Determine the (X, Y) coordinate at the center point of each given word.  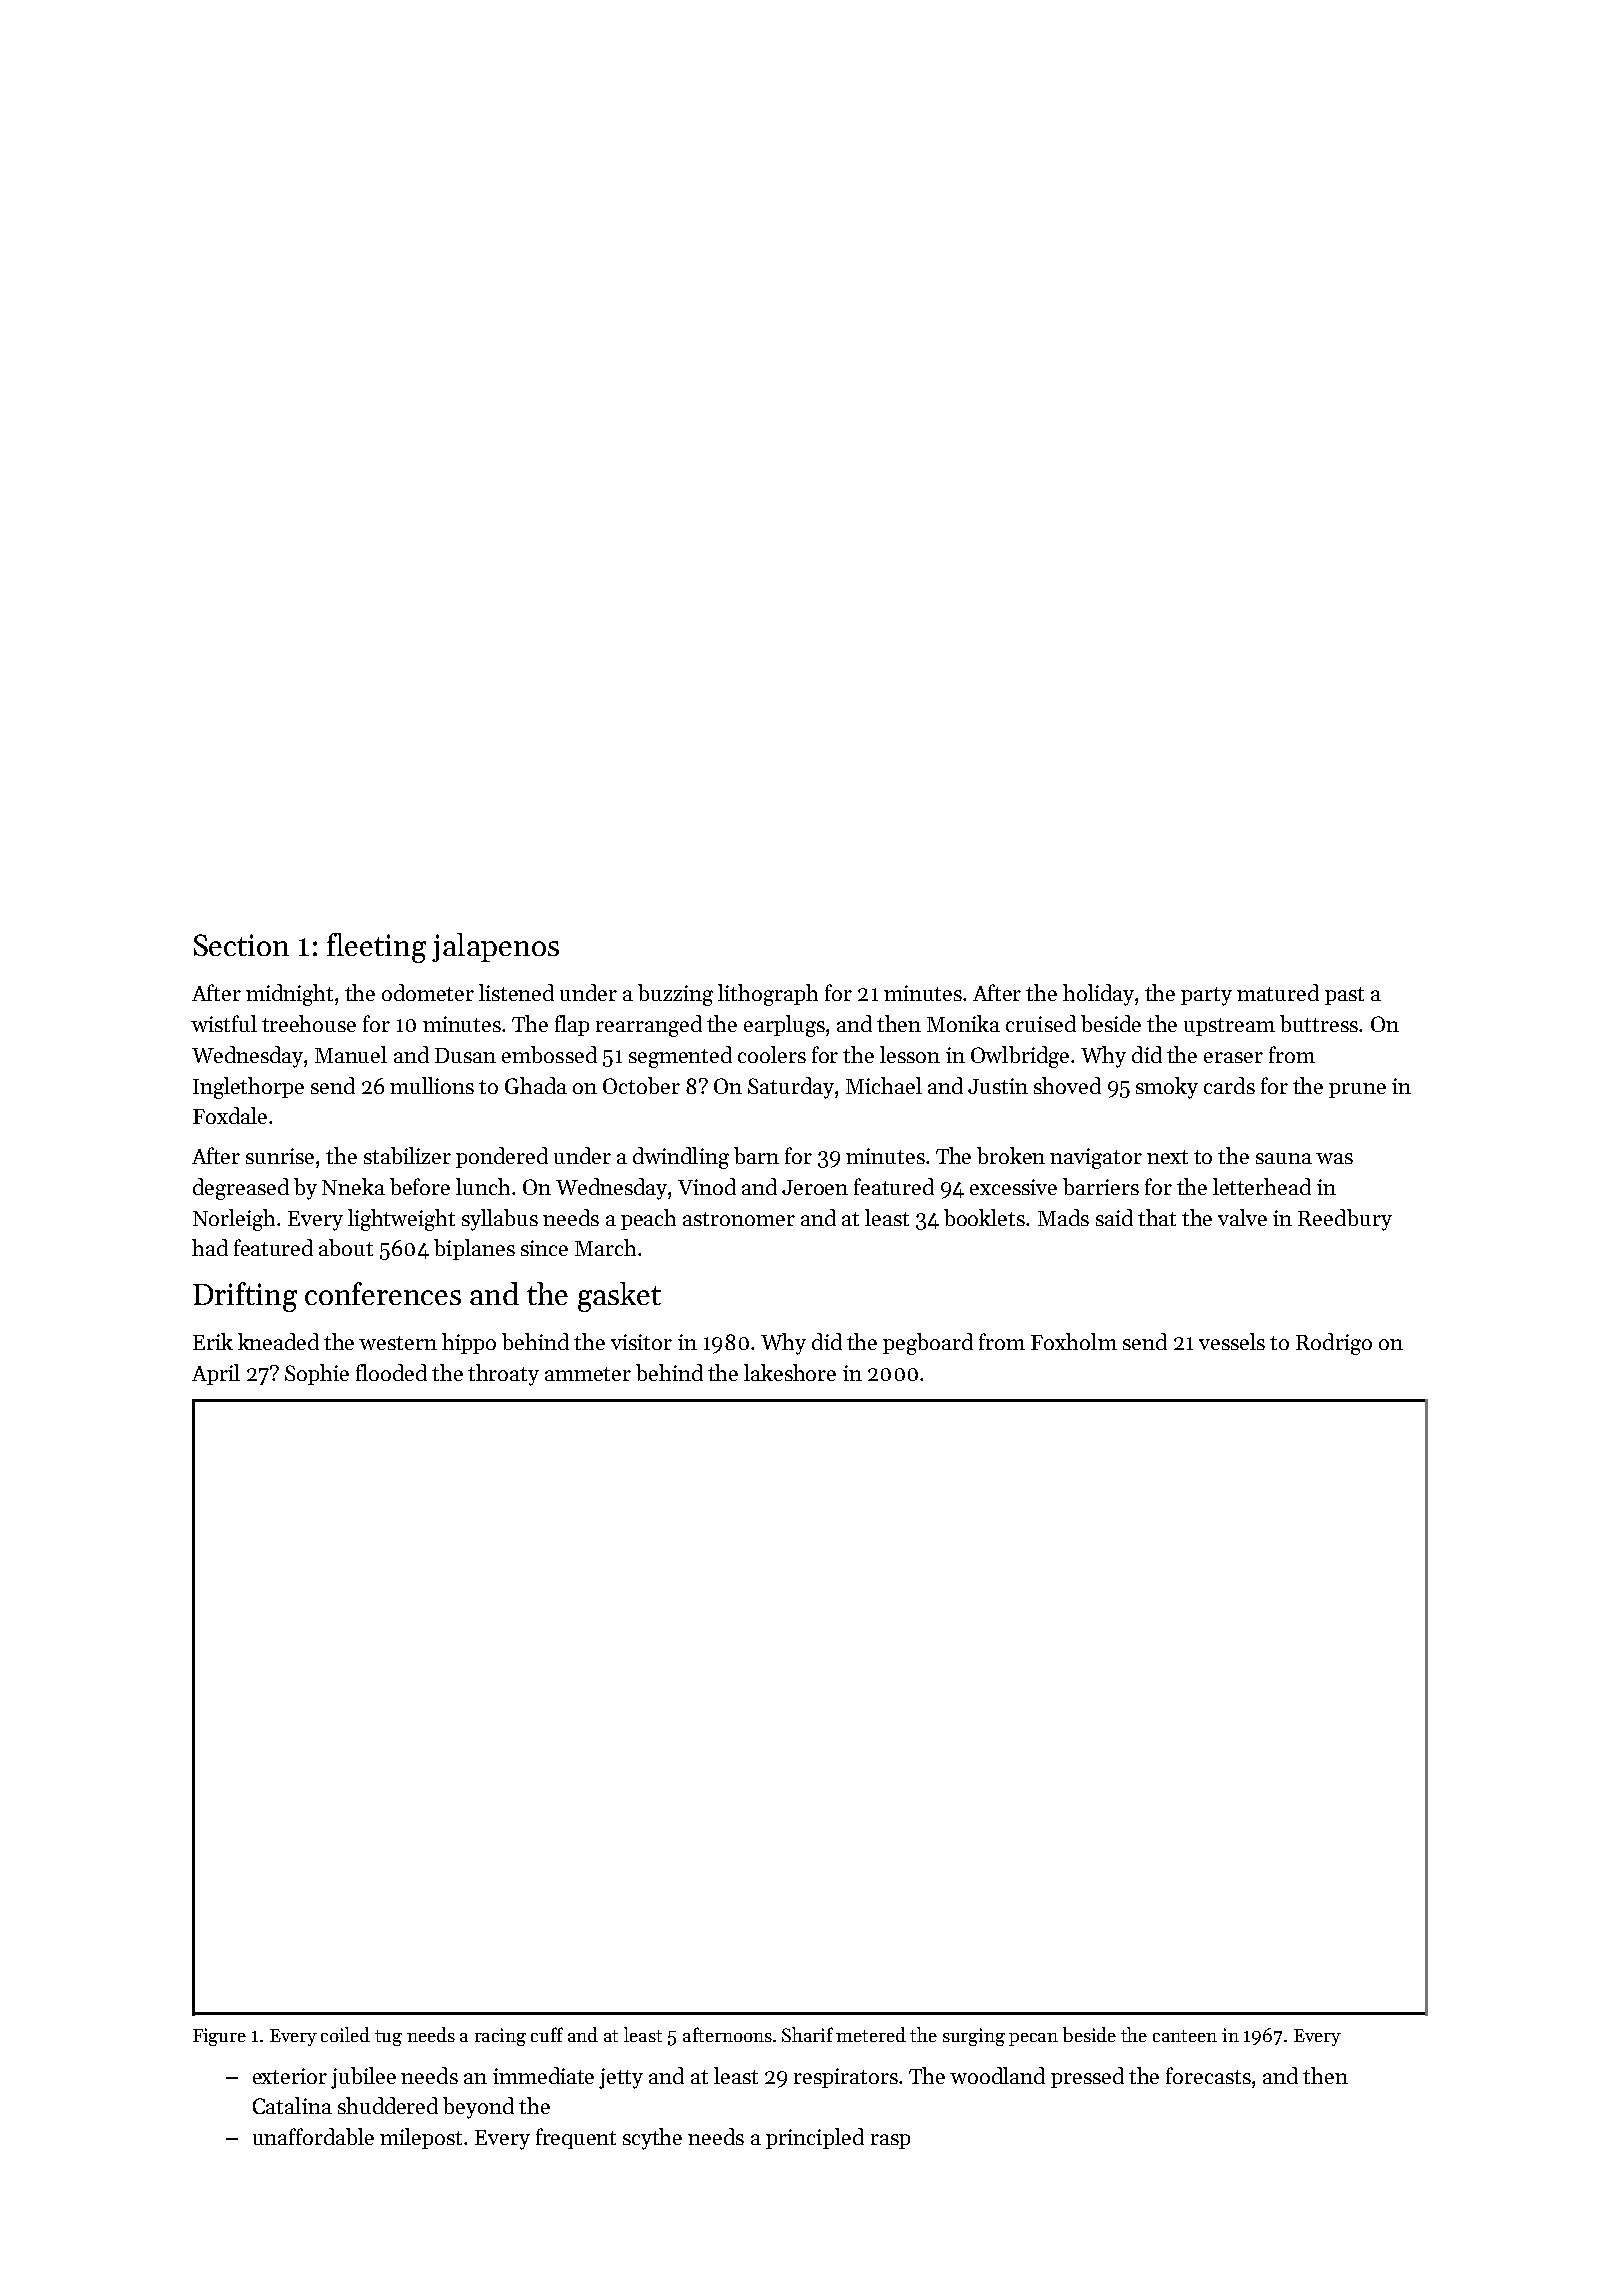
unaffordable (313, 2136)
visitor (641, 1342)
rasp (890, 2141)
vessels (1232, 1341)
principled (815, 2138)
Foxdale (230, 1115)
